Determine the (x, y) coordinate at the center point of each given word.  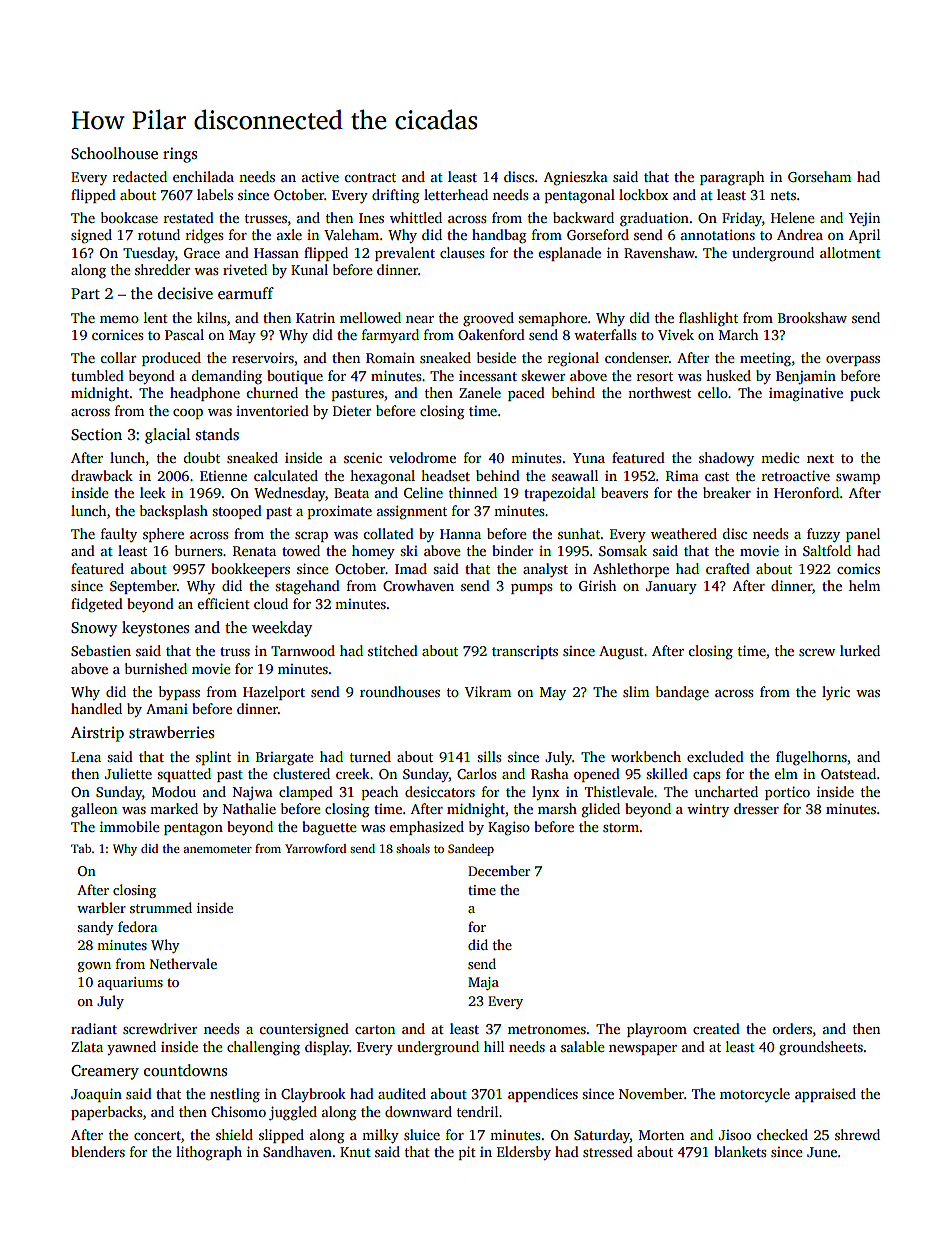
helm (864, 585)
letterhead (456, 194)
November (651, 1093)
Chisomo (238, 1111)
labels (215, 194)
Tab (81, 848)
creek (353, 773)
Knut (355, 1152)
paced (526, 394)
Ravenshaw (659, 252)
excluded (715, 756)
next (820, 458)
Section (96, 434)
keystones (155, 629)
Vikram (488, 691)
